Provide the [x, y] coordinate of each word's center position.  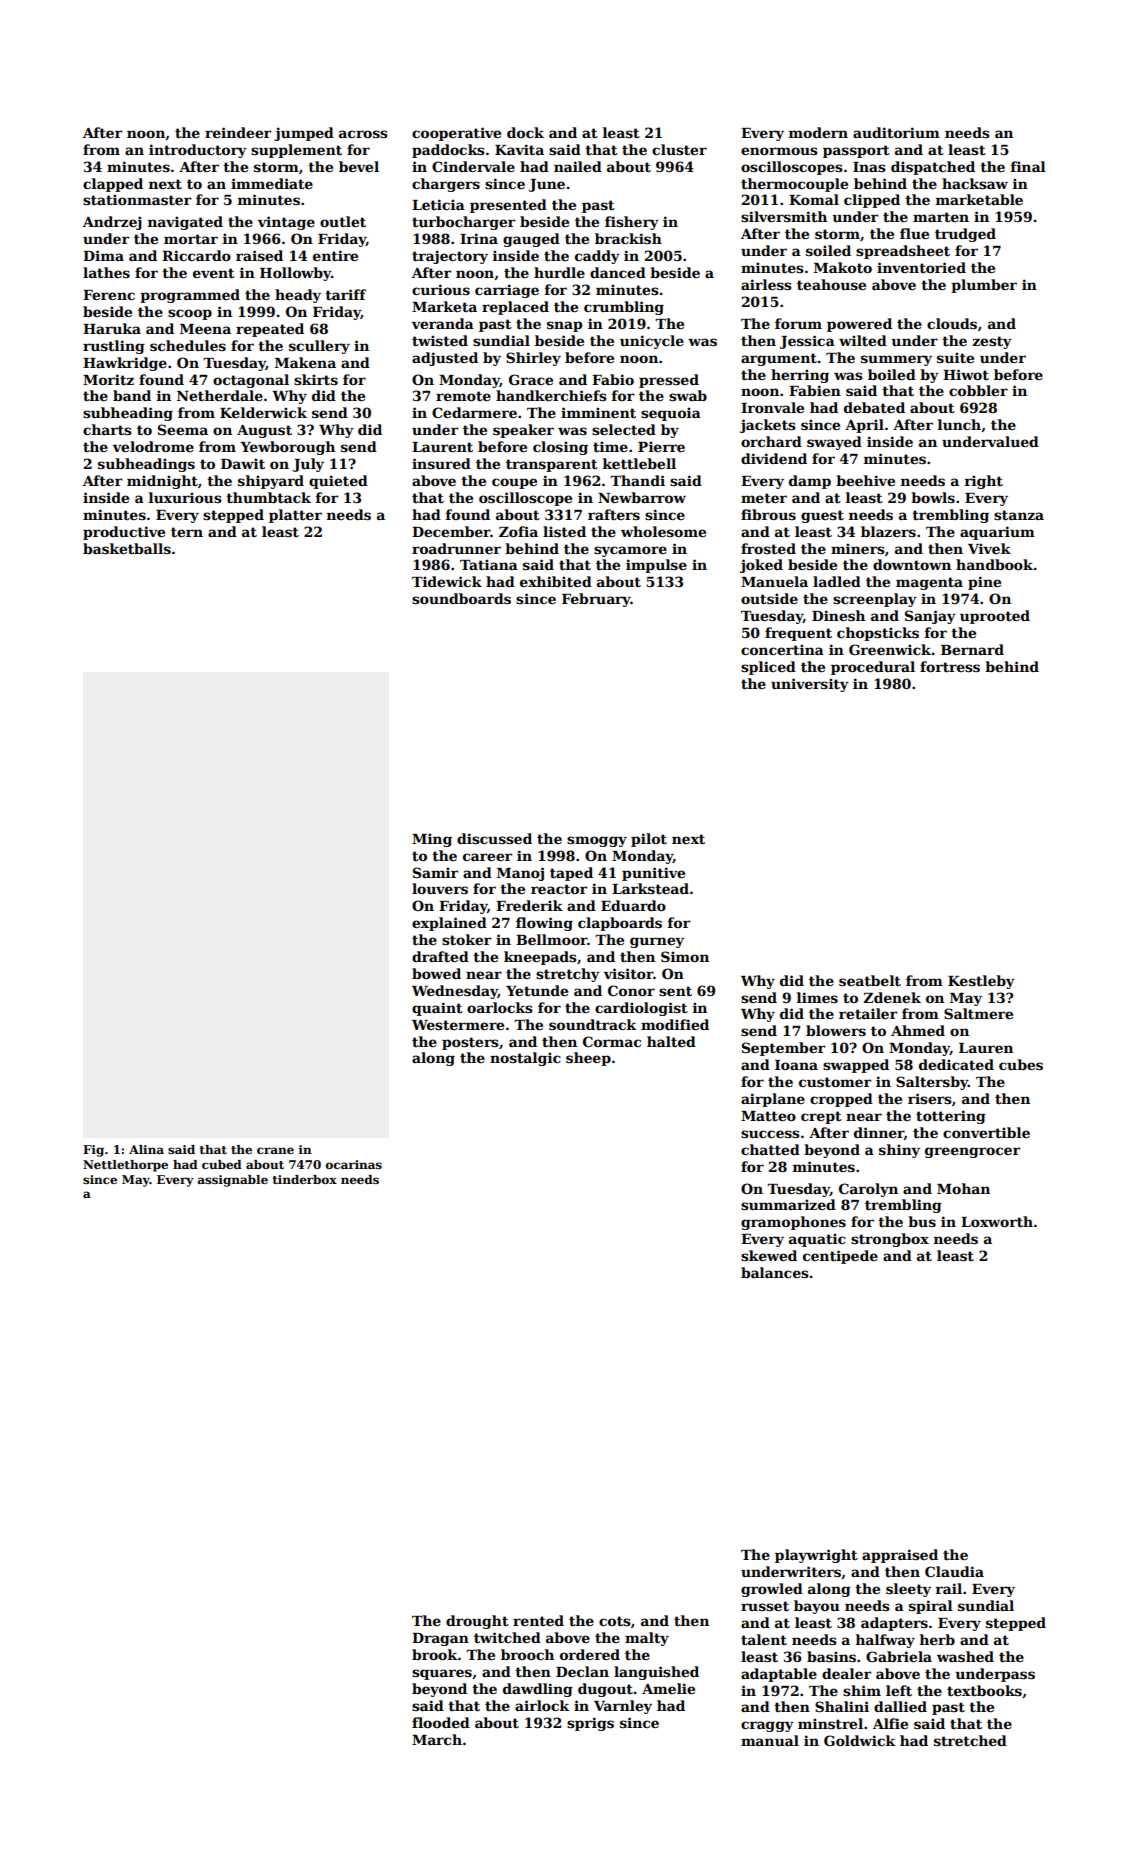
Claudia [954, 1571]
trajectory [450, 257]
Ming [432, 840]
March [437, 1739]
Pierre [661, 446]
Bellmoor [552, 939]
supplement [296, 151]
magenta [929, 583]
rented [538, 1620]
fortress [950, 666]
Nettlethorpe [125, 1166]
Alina [146, 1149]
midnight [162, 482]
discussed [494, 838]
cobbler [978, 390]
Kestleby [981, 982]
